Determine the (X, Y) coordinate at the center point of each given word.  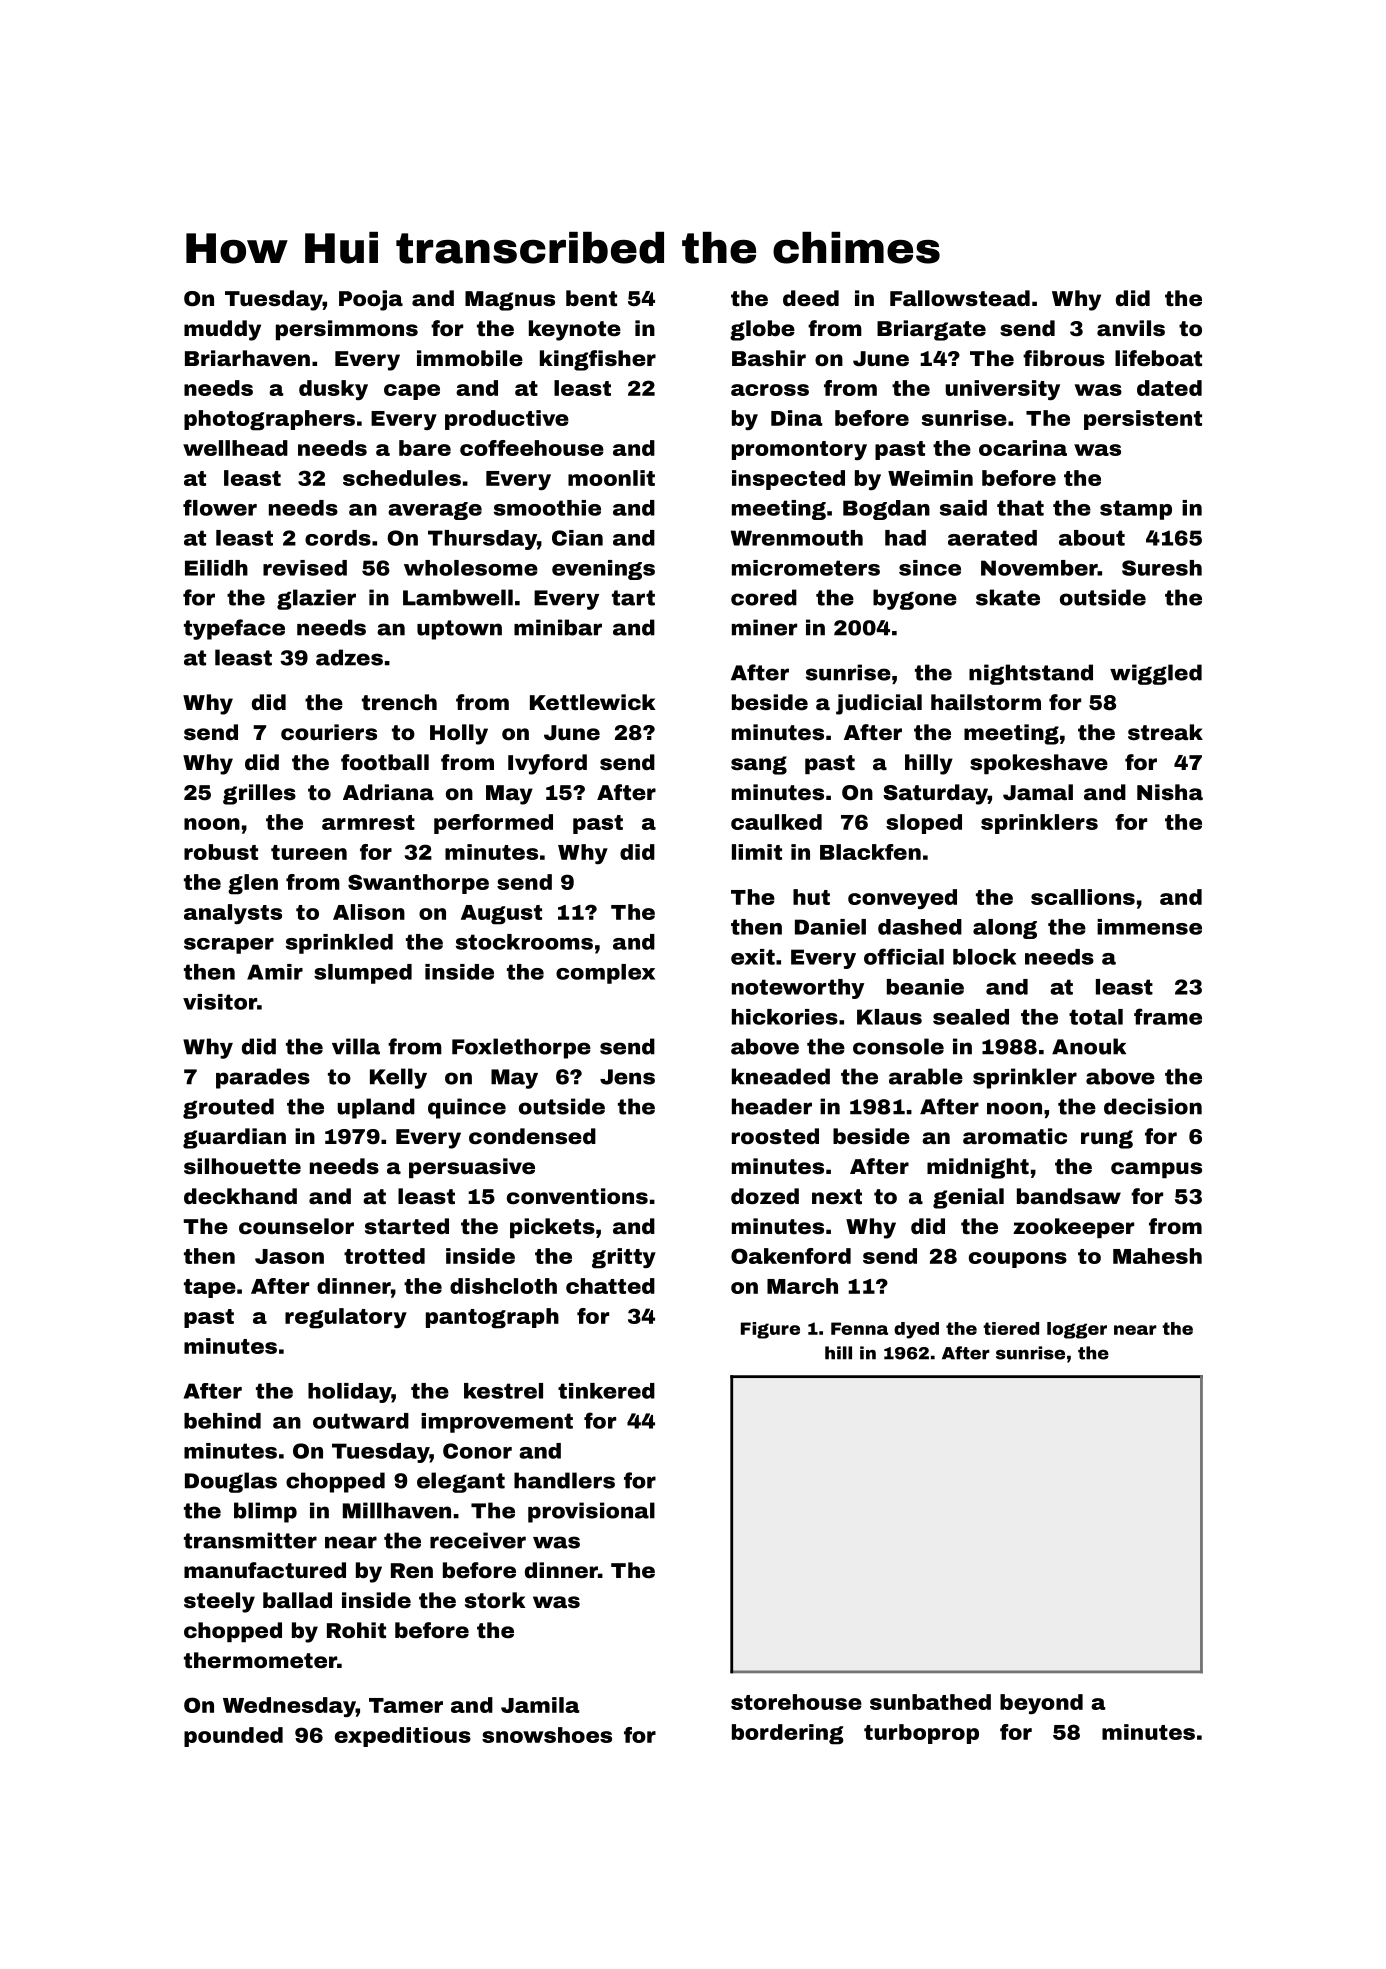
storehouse (796, 1702)
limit (757, 852)
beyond (1041, 1704)
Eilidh (216, 568)
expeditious (403, 1737)
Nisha (1170, 792)
